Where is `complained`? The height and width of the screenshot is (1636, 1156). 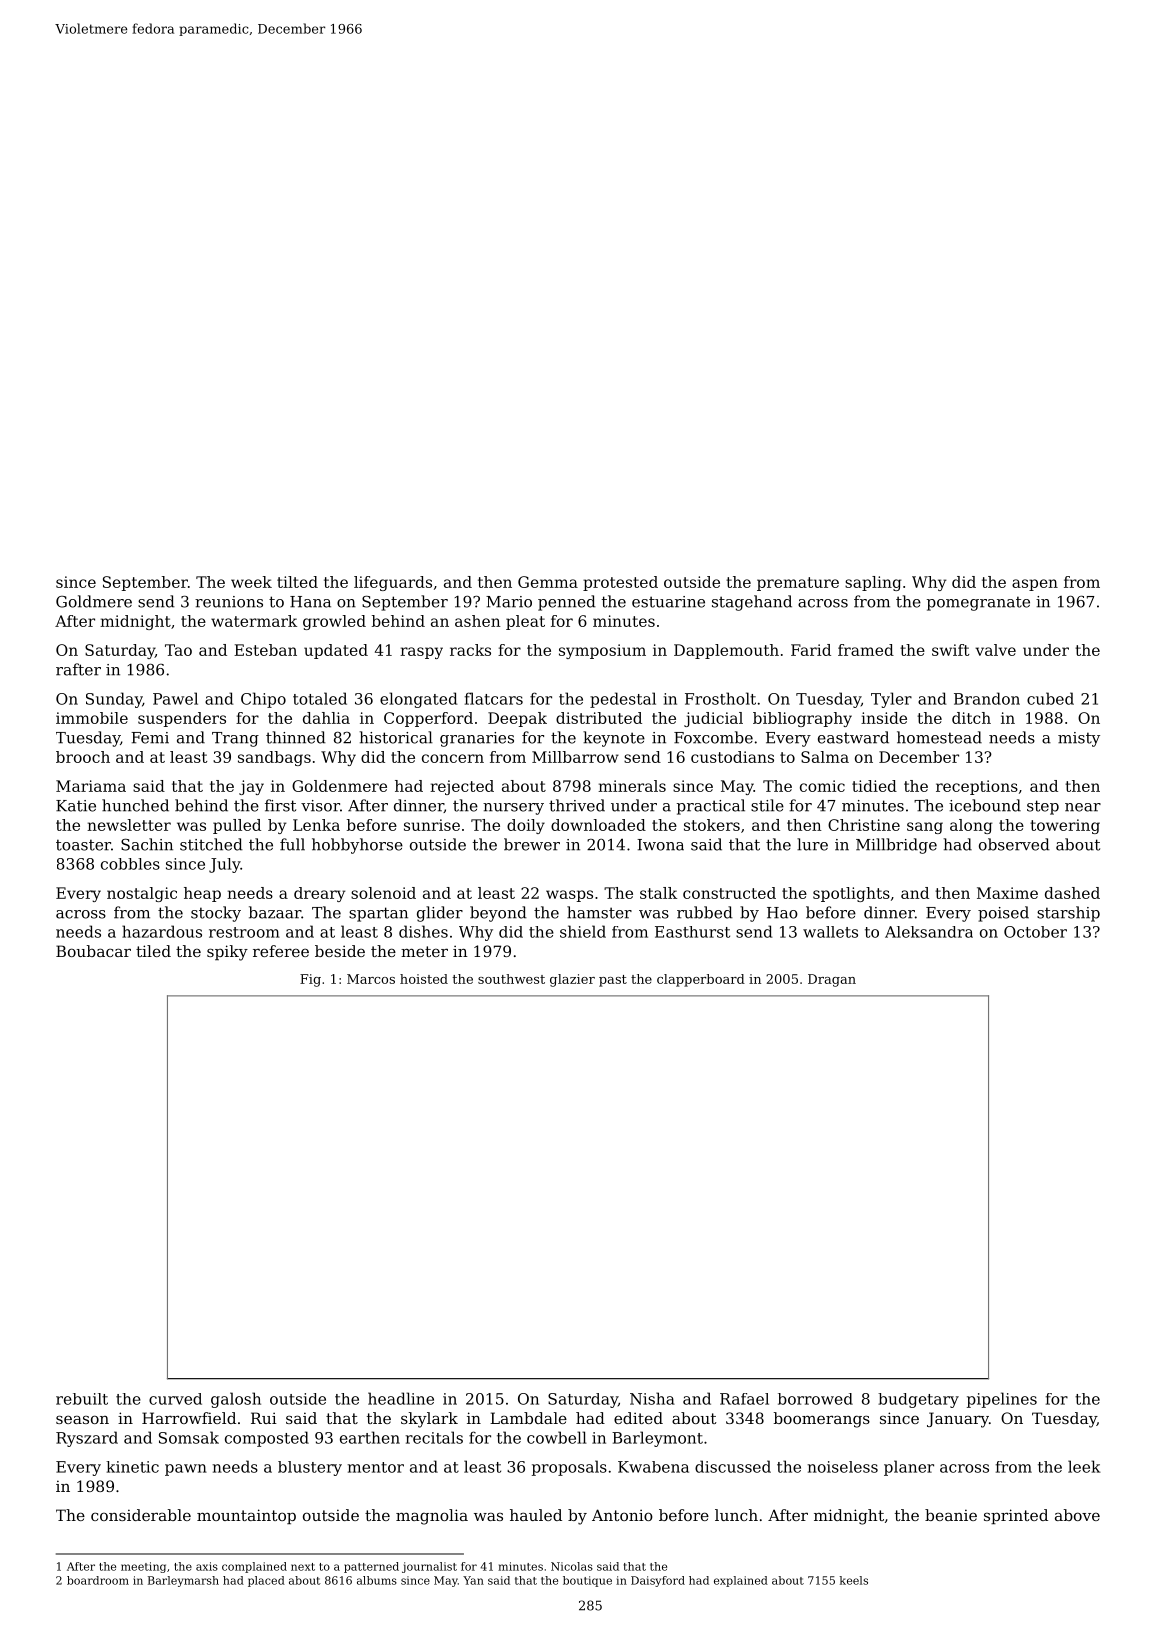
complained is located at coordinates (254, 1567).
